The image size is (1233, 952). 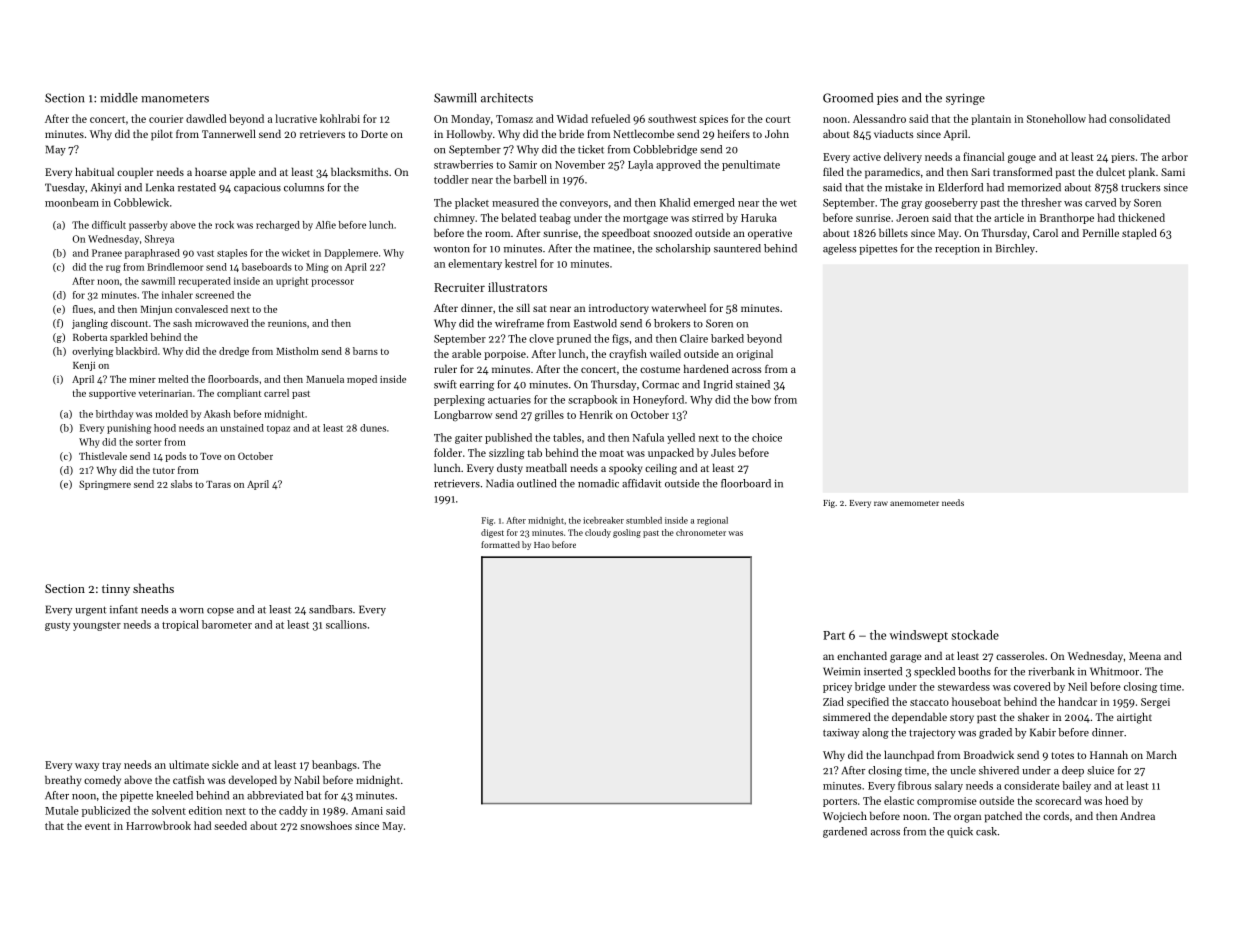 I want to click on bride, so click(x=571, y=133).
